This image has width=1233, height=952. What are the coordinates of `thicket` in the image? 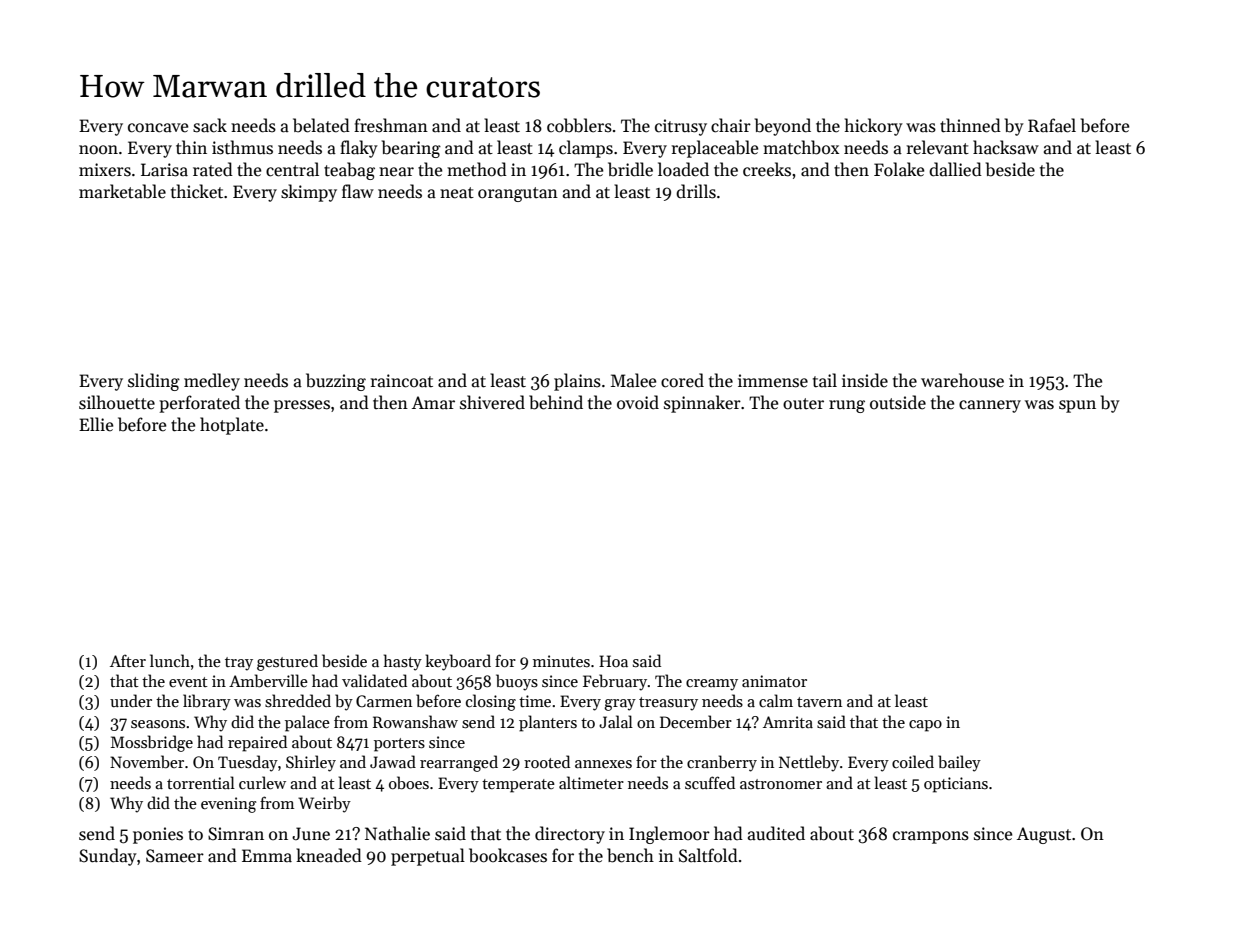 It's located at (197, 191).
